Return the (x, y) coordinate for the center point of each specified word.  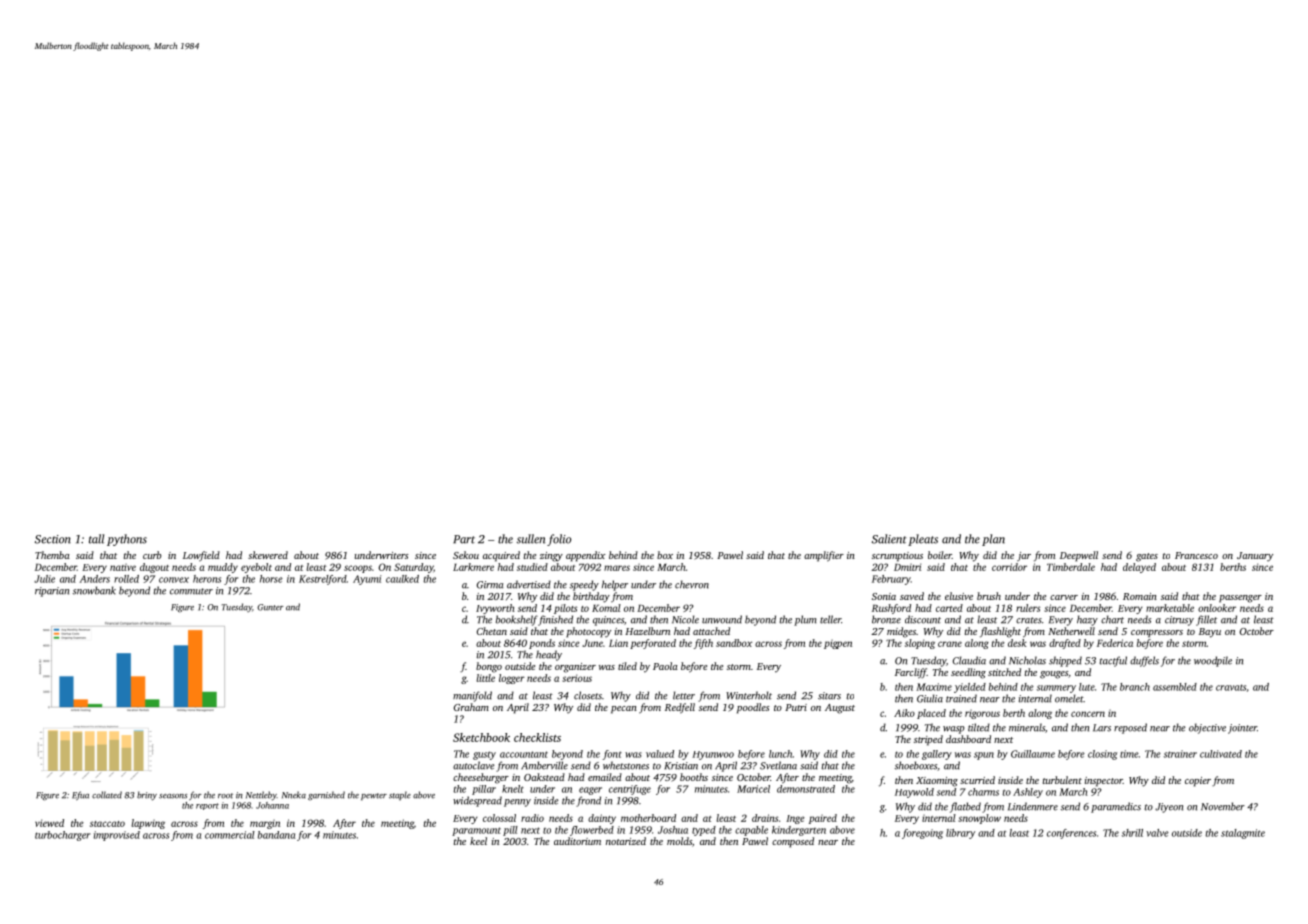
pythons (127, 540)
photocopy (588, 632)
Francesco (1196, 555)
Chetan (492, 631)
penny (517, 803)
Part (464, 539)
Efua (80, 795)
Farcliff (911, 673)
